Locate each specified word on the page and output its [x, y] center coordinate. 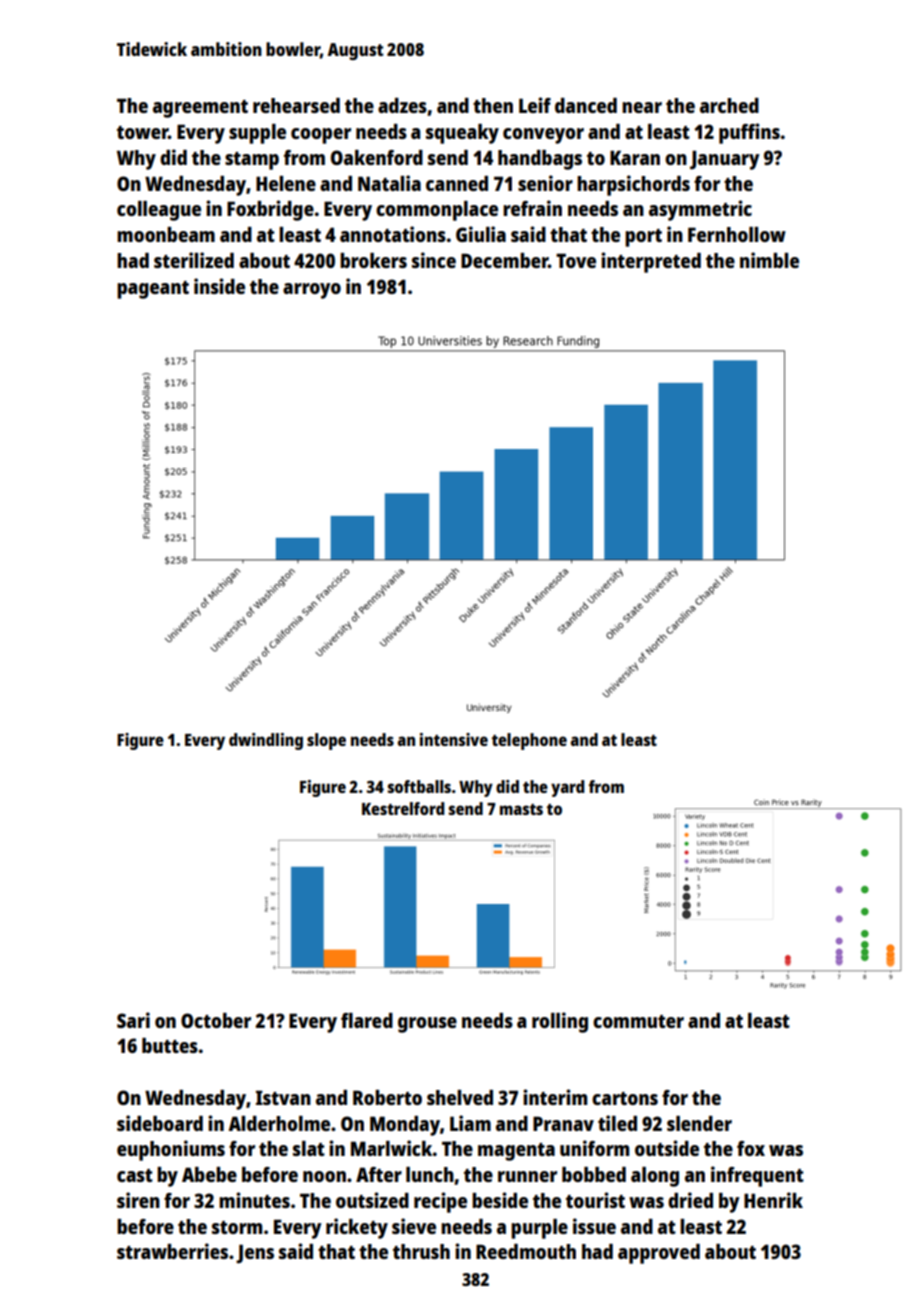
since [434, 260]
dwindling [266, 741]
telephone [529, 741]
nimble [769, 260]
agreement [200, 109]
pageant [153, 290]
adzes [402, 105]
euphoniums [171, 1150]
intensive [454, 739]
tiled [617, 1123]
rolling [560, 1022]
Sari [133, 1020]
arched [729, 105]
